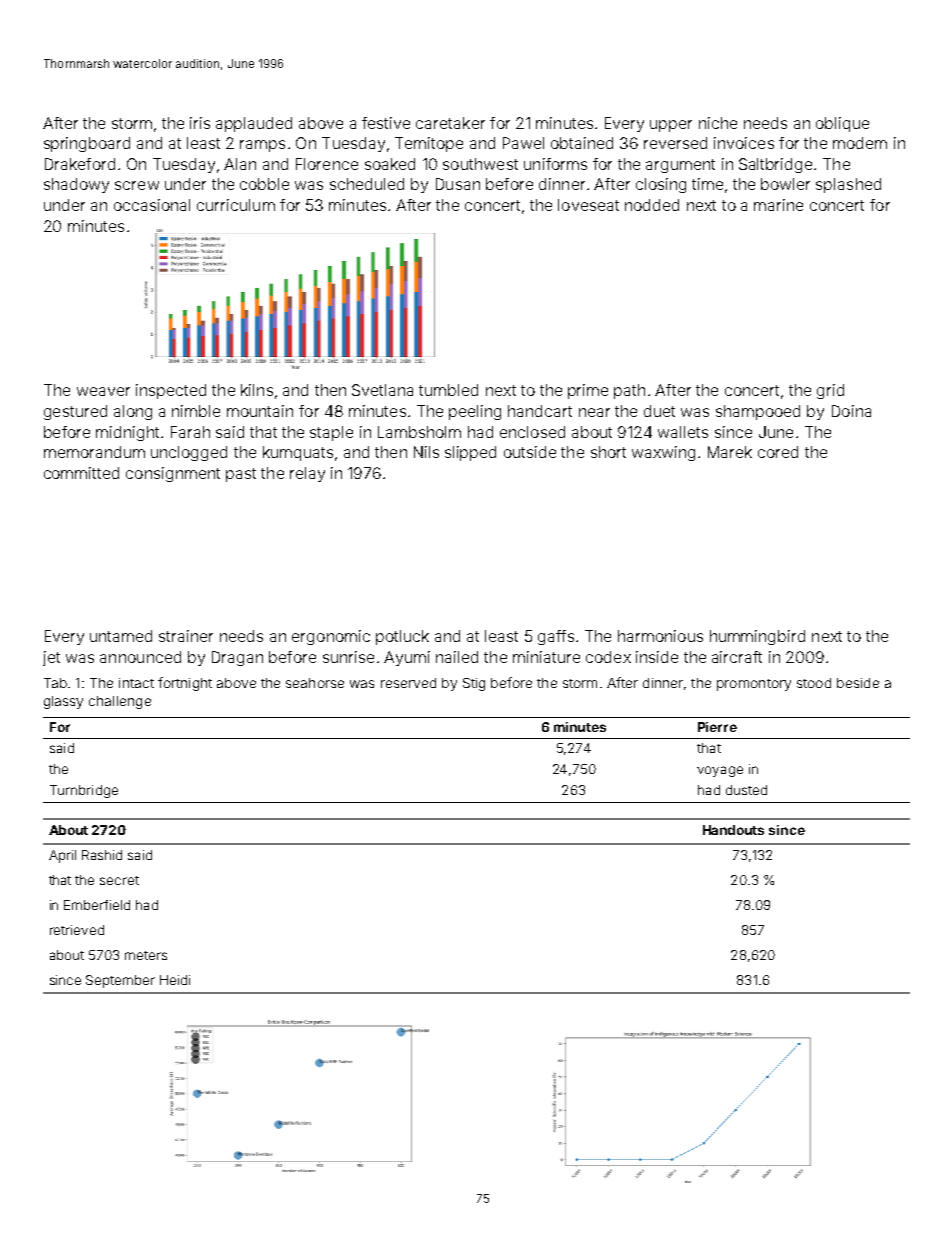  Describe the element at coordinates (146, 955) in the image. I see `meters` at that location.
